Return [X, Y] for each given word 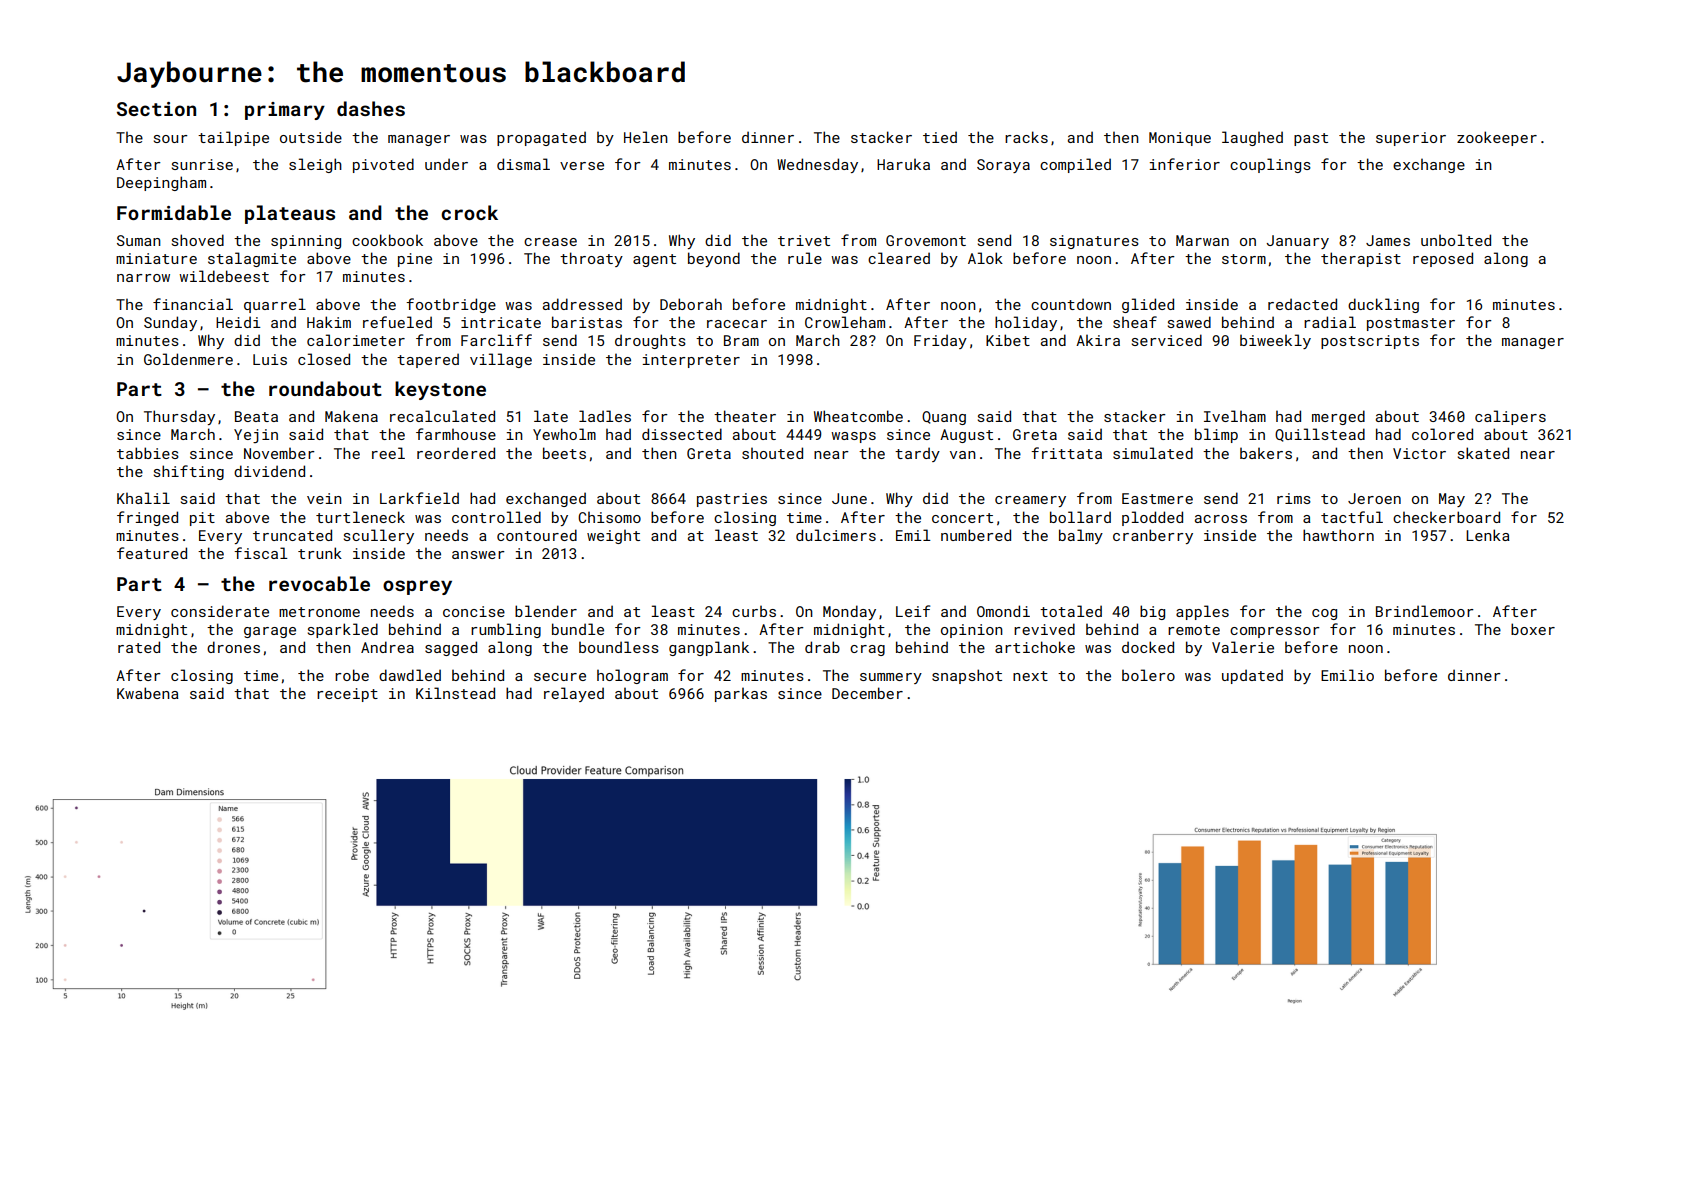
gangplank [709, 648]
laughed [1252, 138]
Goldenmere [188, 359]
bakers [1266, 453]
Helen [646, 137]
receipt [347, 695]
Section [156, 109]
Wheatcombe [858, 416]
